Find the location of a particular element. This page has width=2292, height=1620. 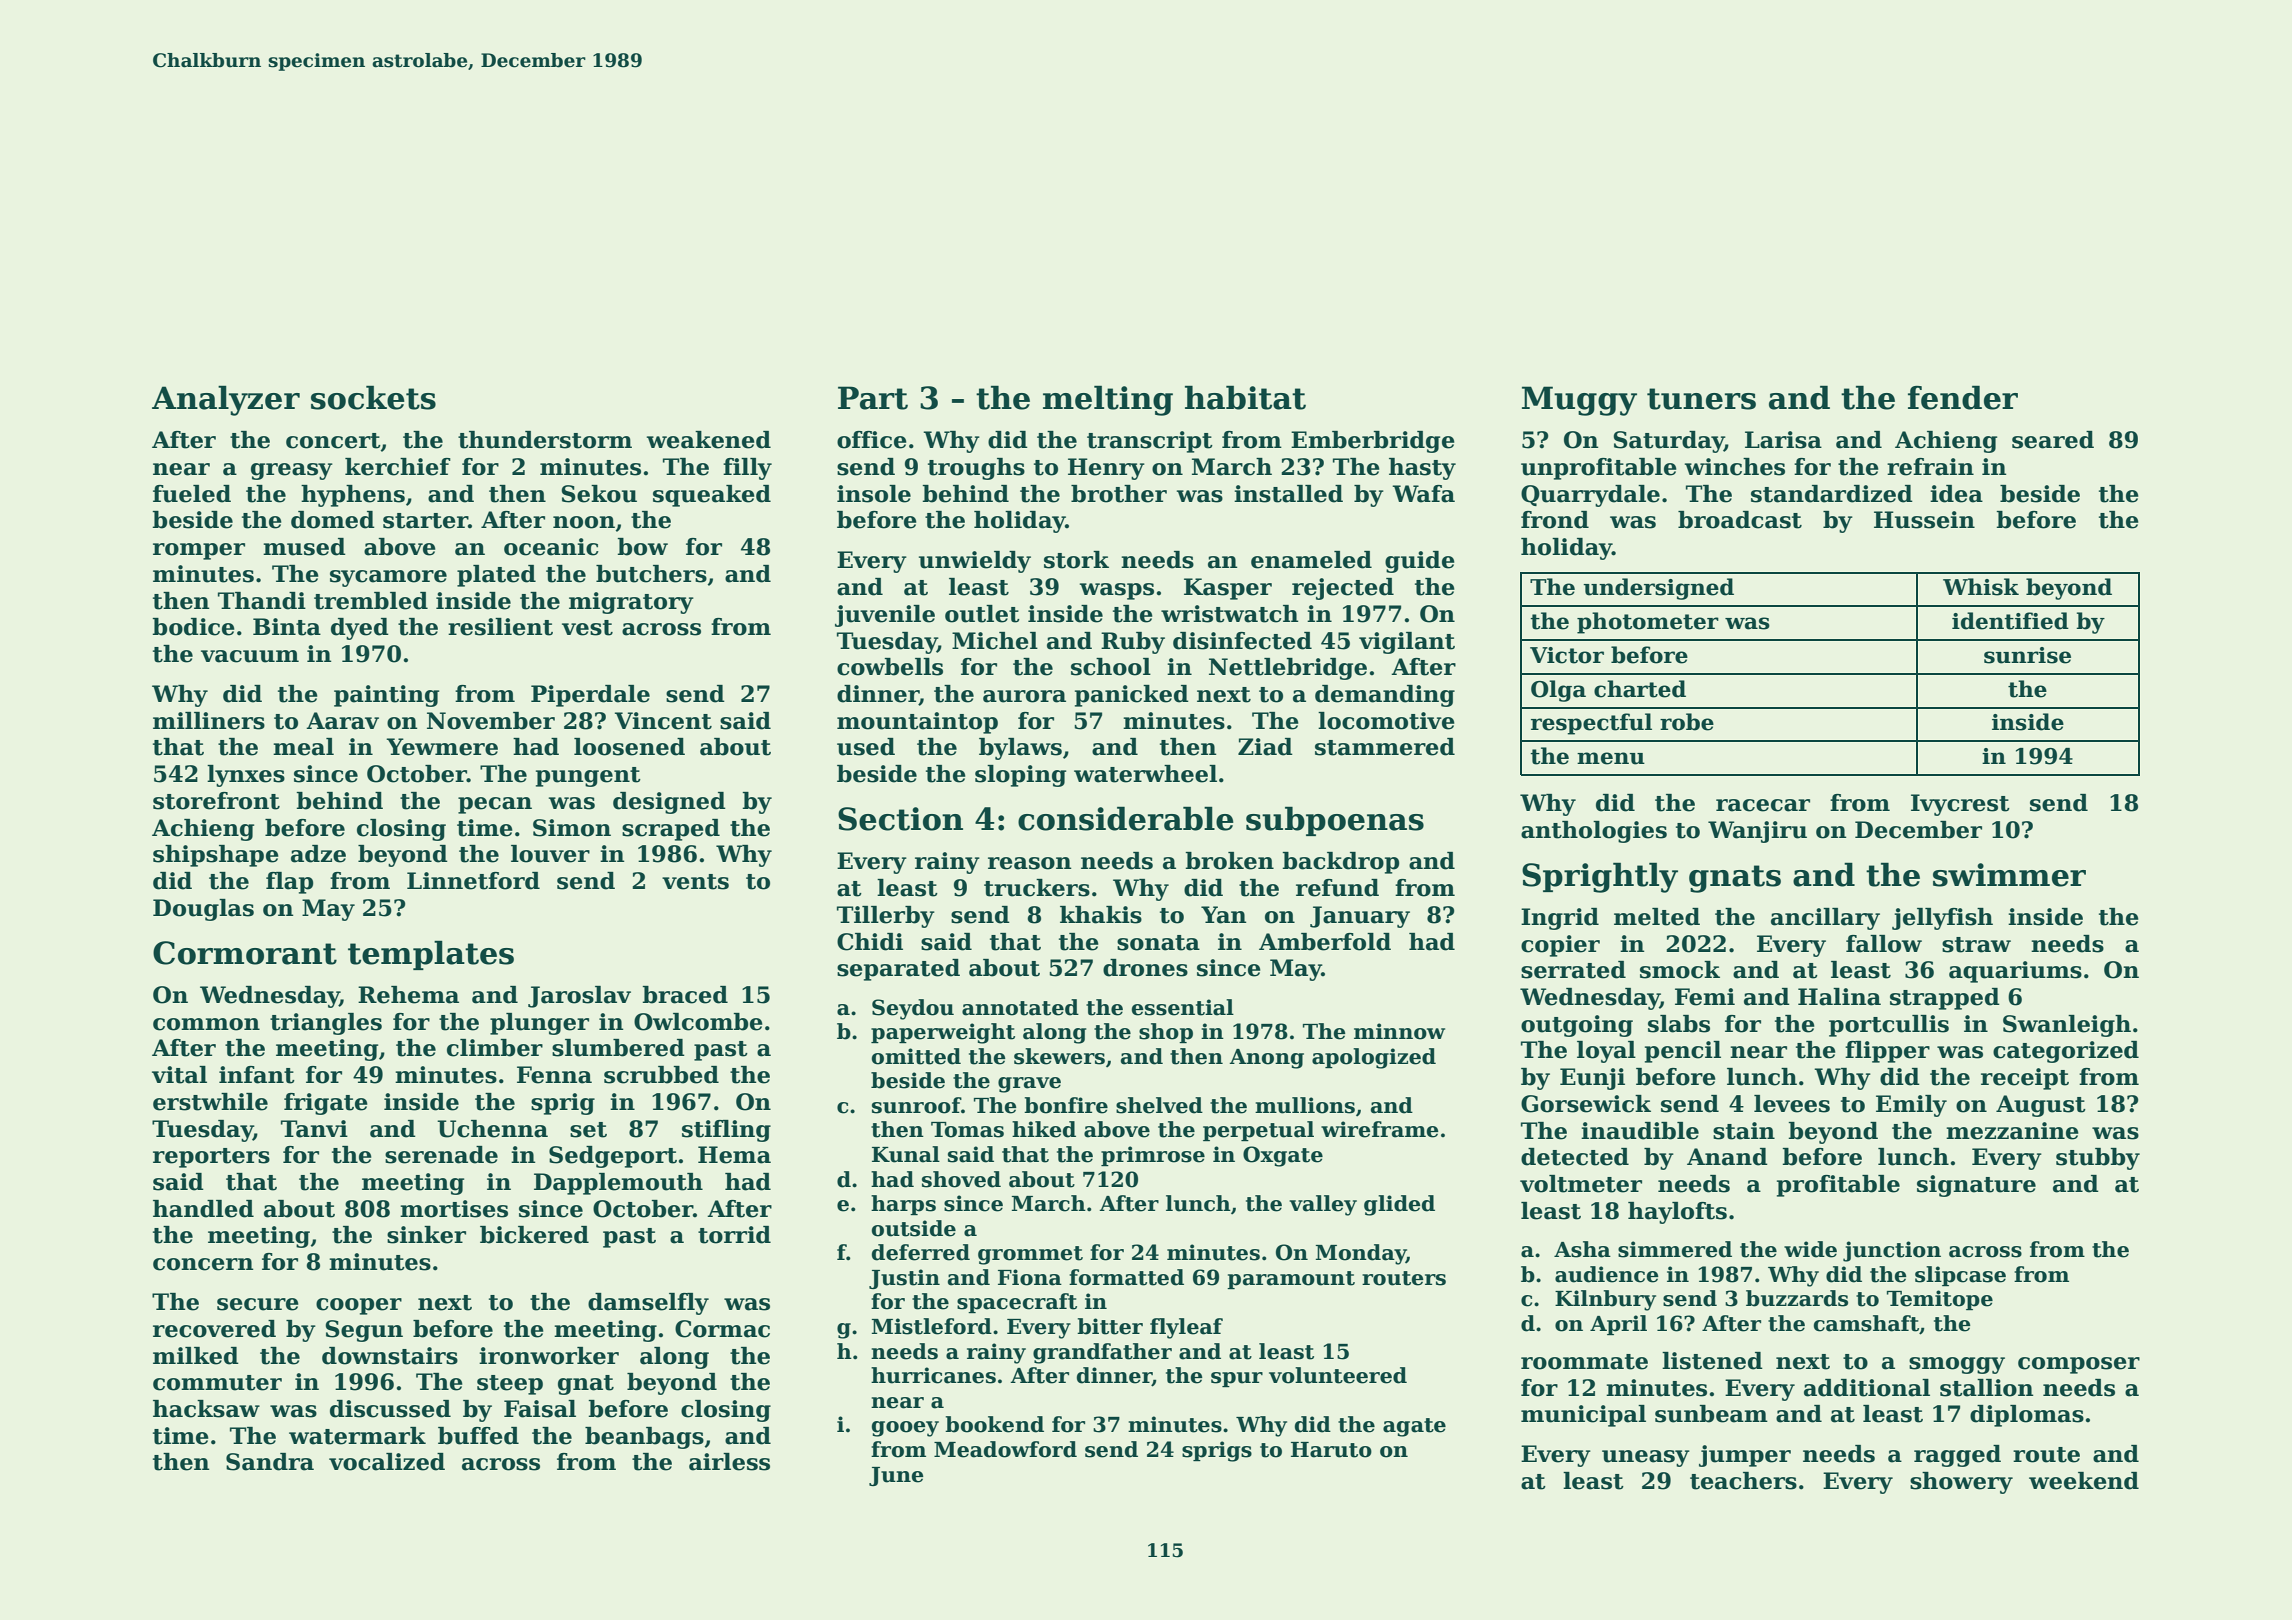

sinker is located at coordinates (426, 1235).
